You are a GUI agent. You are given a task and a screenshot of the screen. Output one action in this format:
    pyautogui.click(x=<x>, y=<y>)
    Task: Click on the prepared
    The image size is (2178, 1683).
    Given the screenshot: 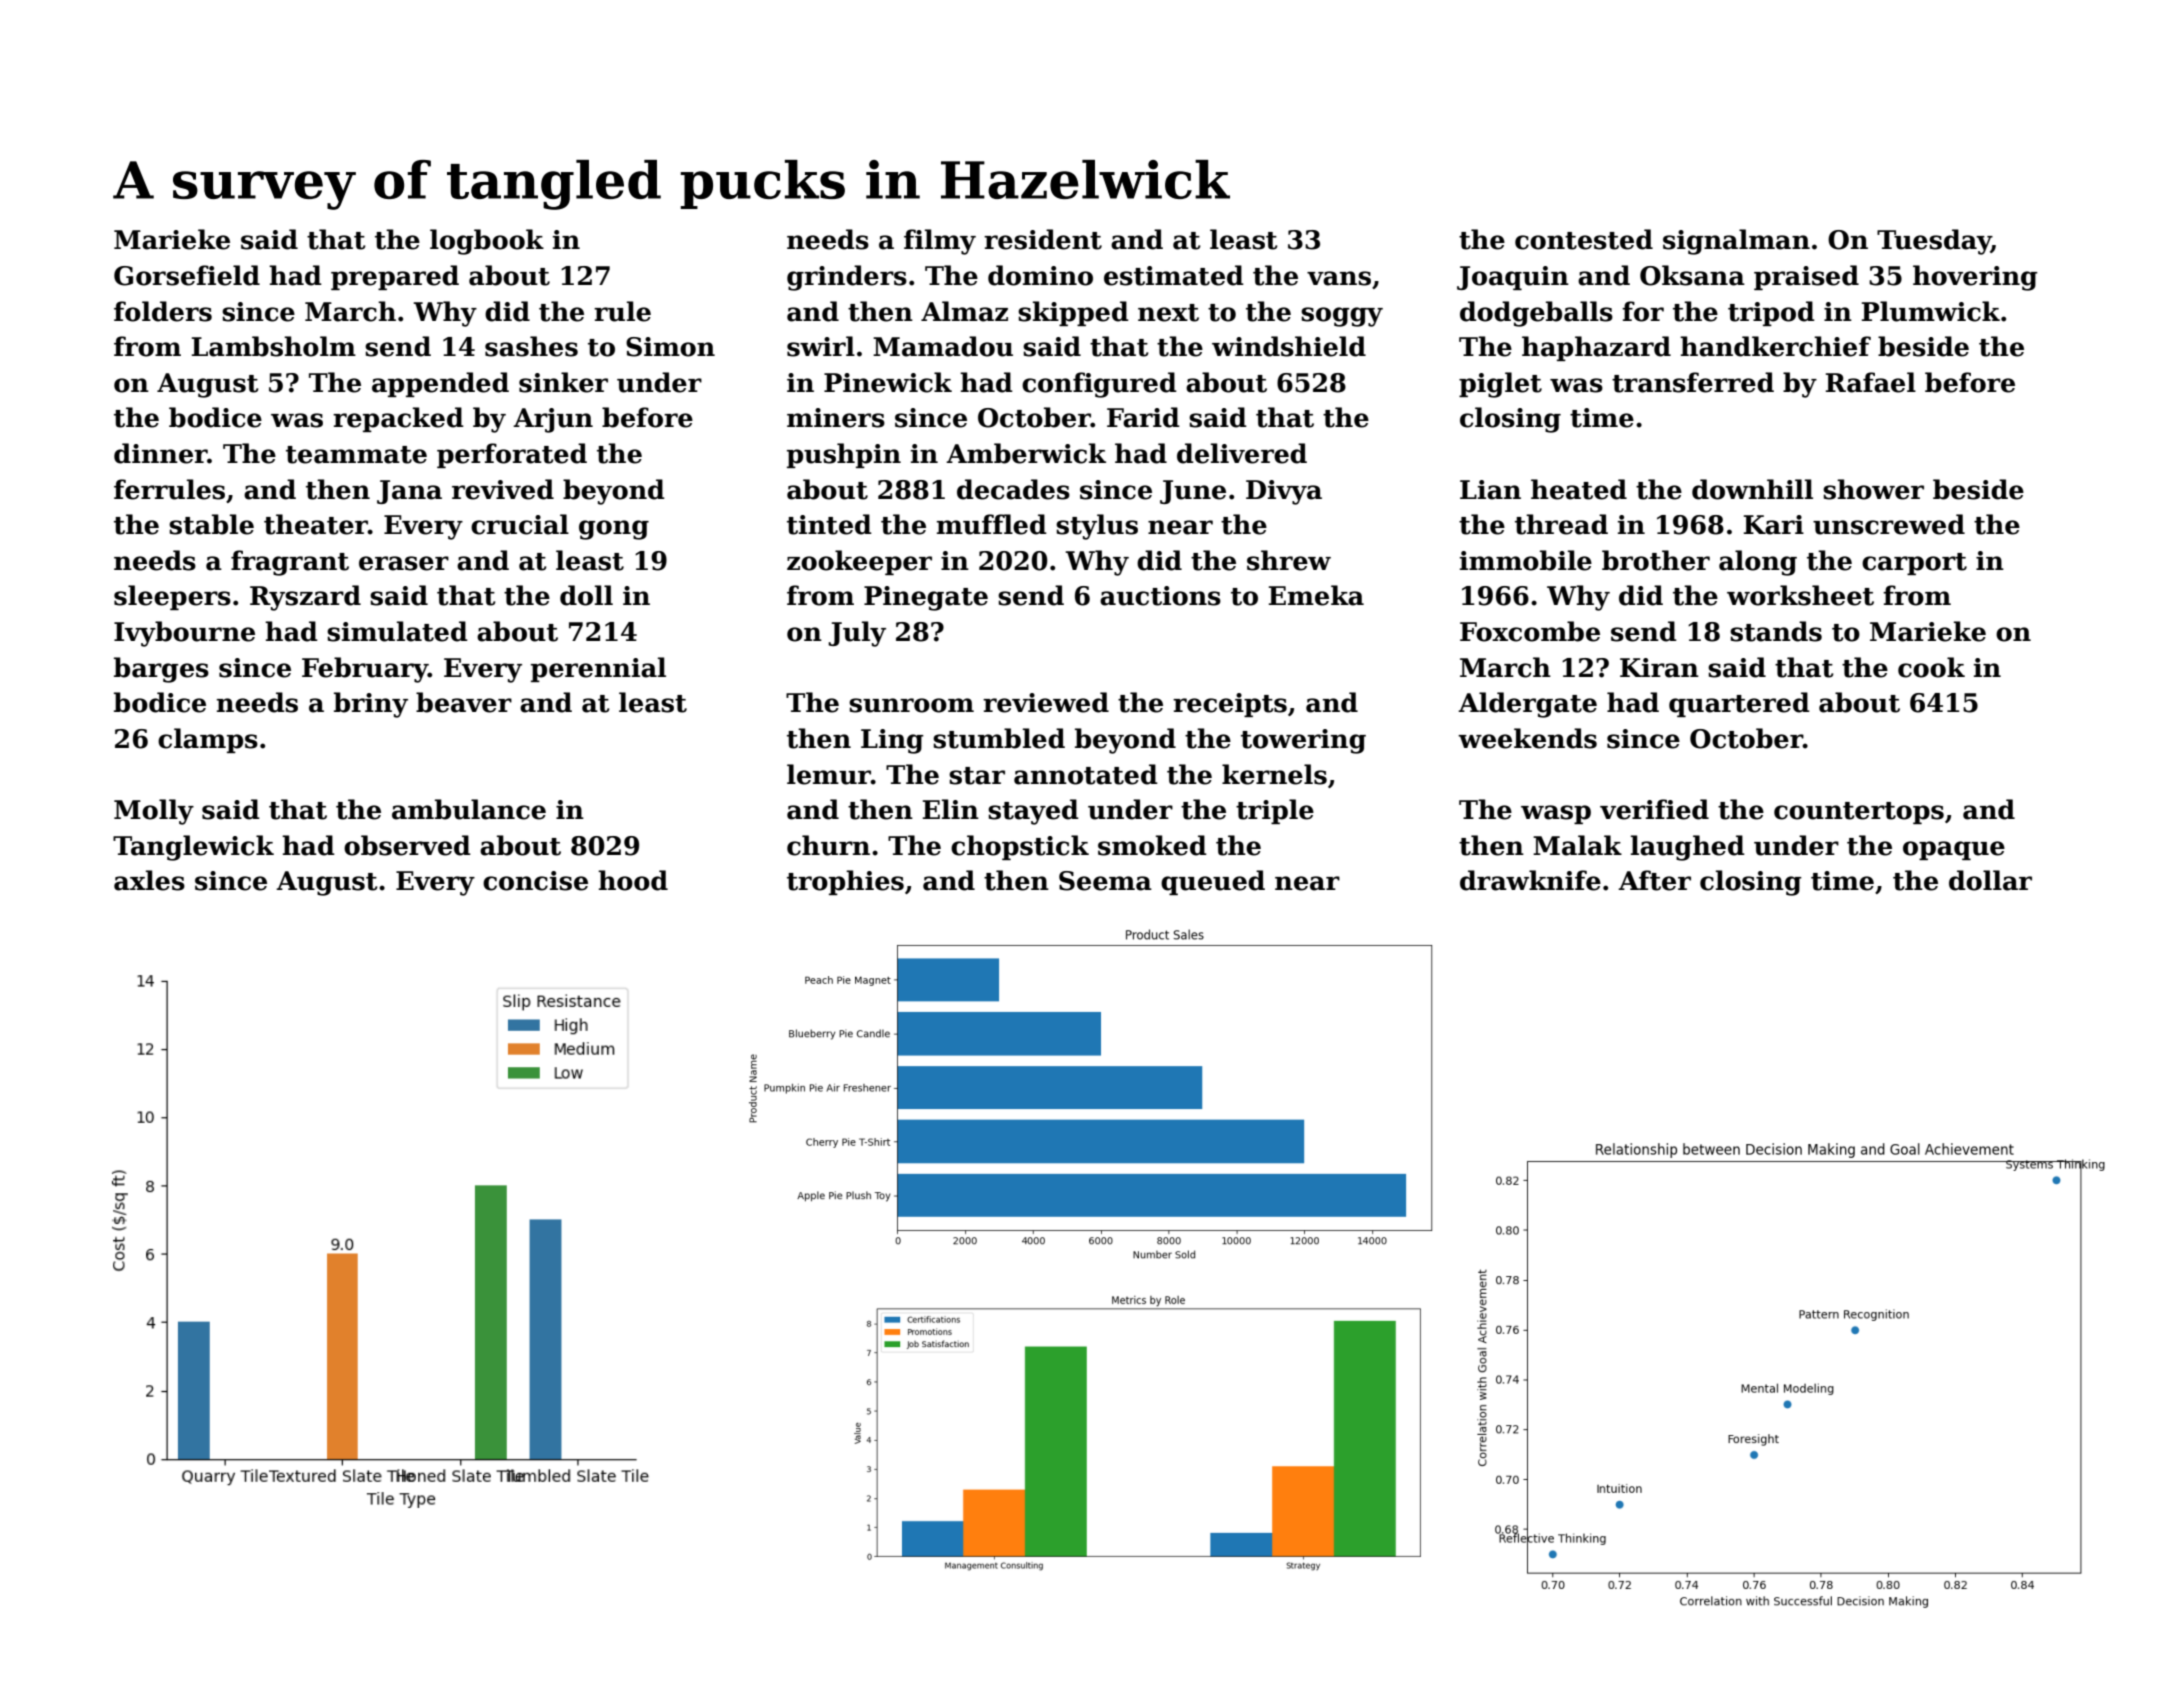 What is the action you would take?
    pyautogui.click(x=395, y=277)
